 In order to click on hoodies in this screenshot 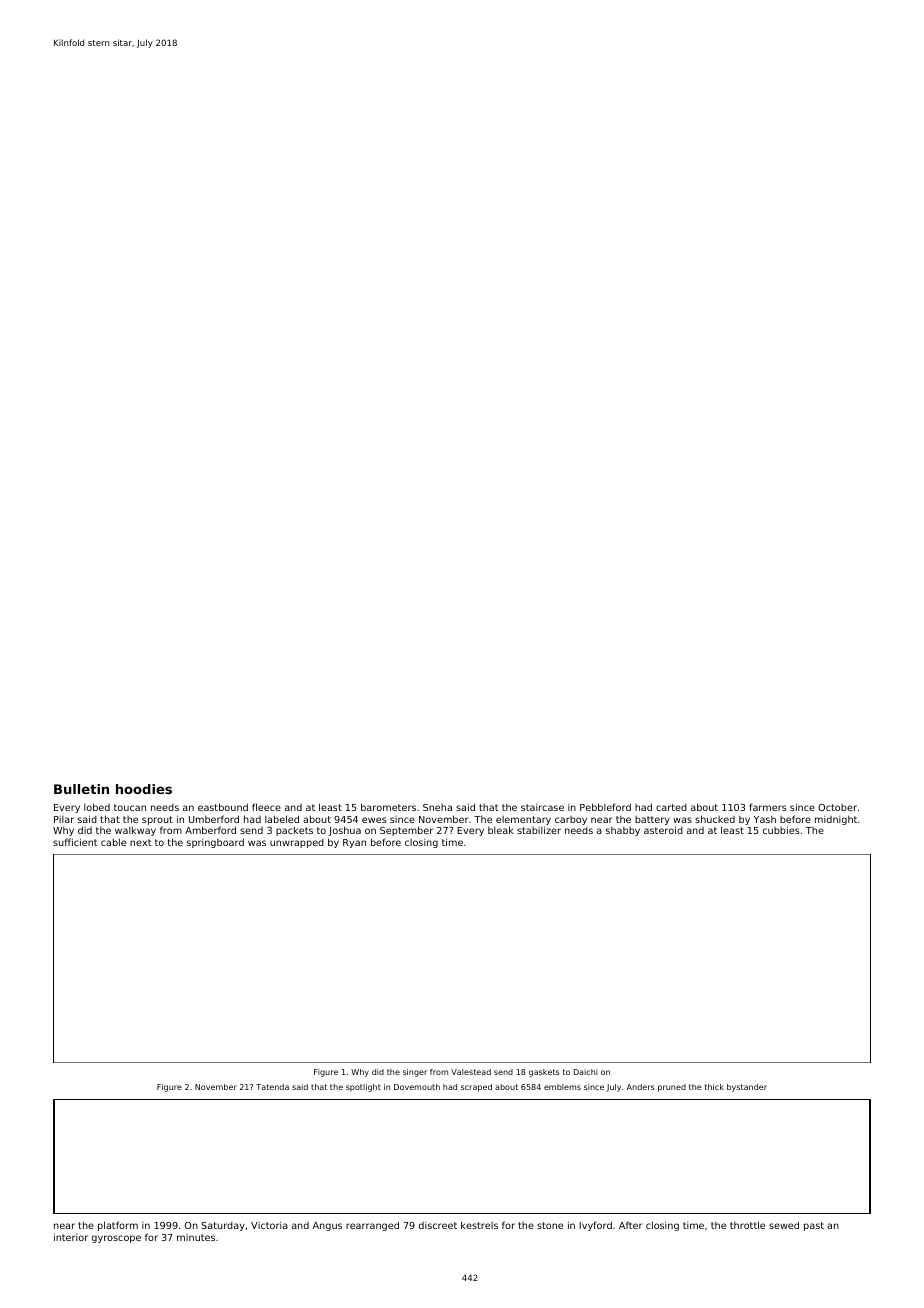, I will do `click(144, 789)`.
